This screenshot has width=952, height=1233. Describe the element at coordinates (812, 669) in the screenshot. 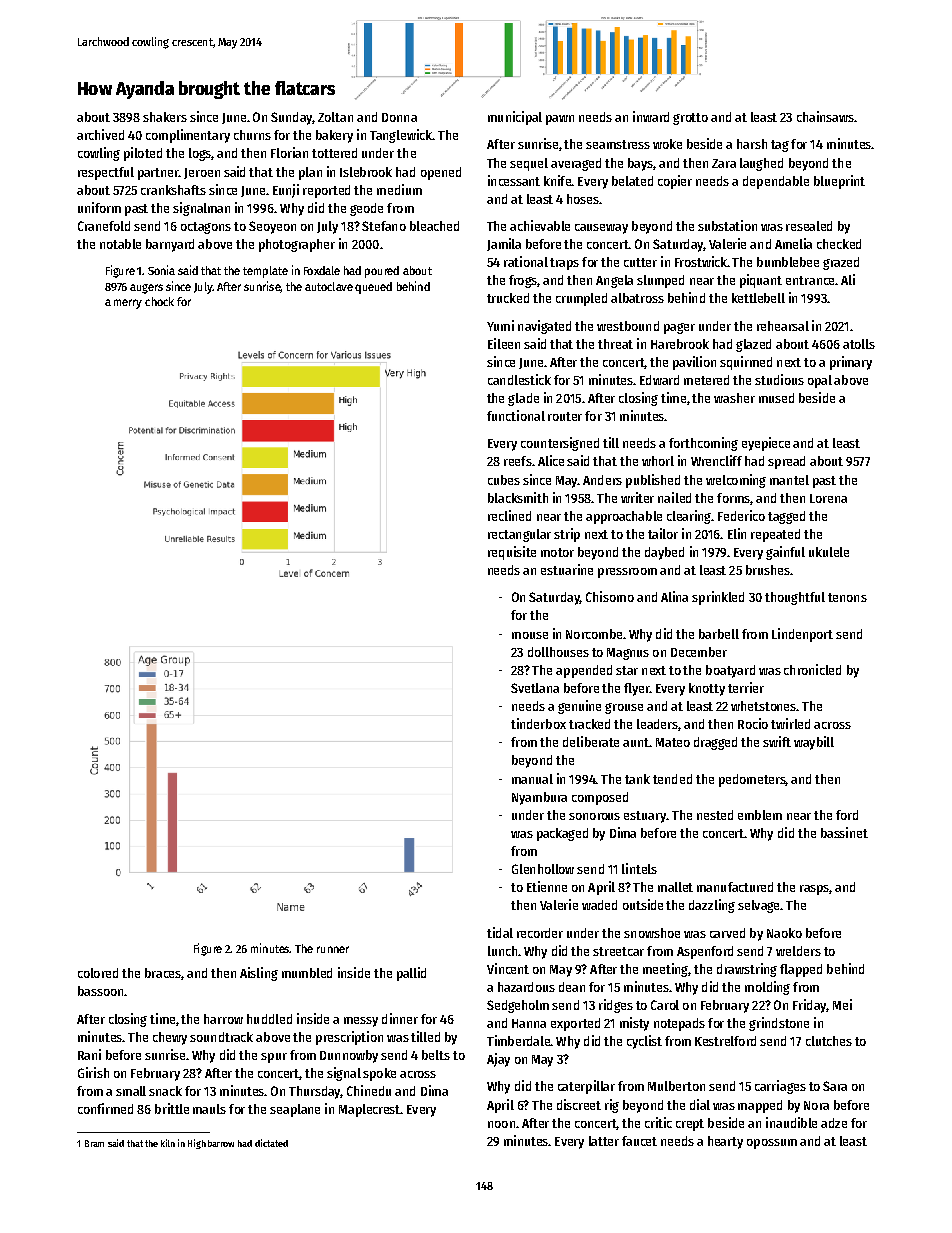

I see `chronicled` at that location.
